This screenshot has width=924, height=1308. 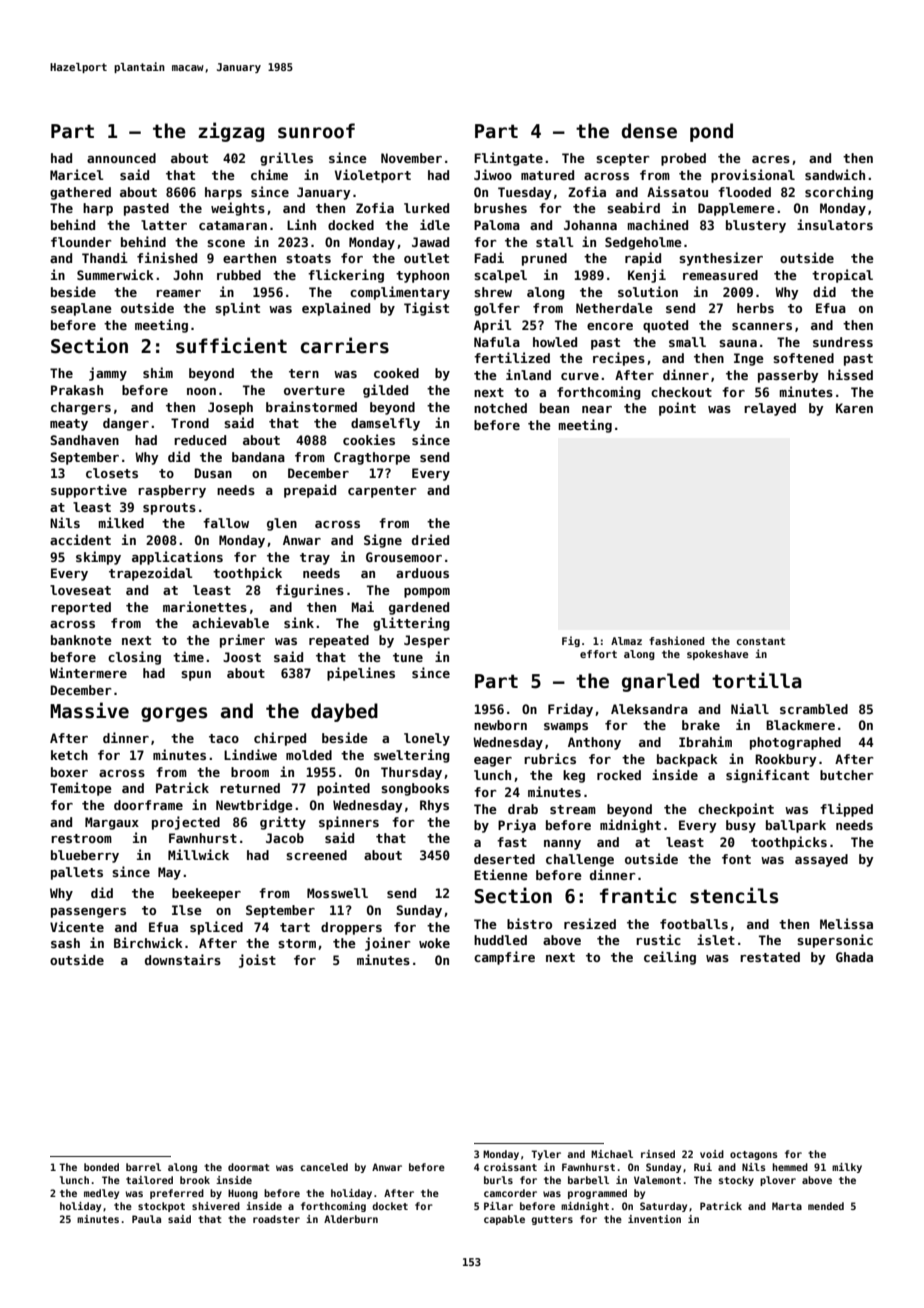 I want to click on constant, so click(x=761, y=641).
